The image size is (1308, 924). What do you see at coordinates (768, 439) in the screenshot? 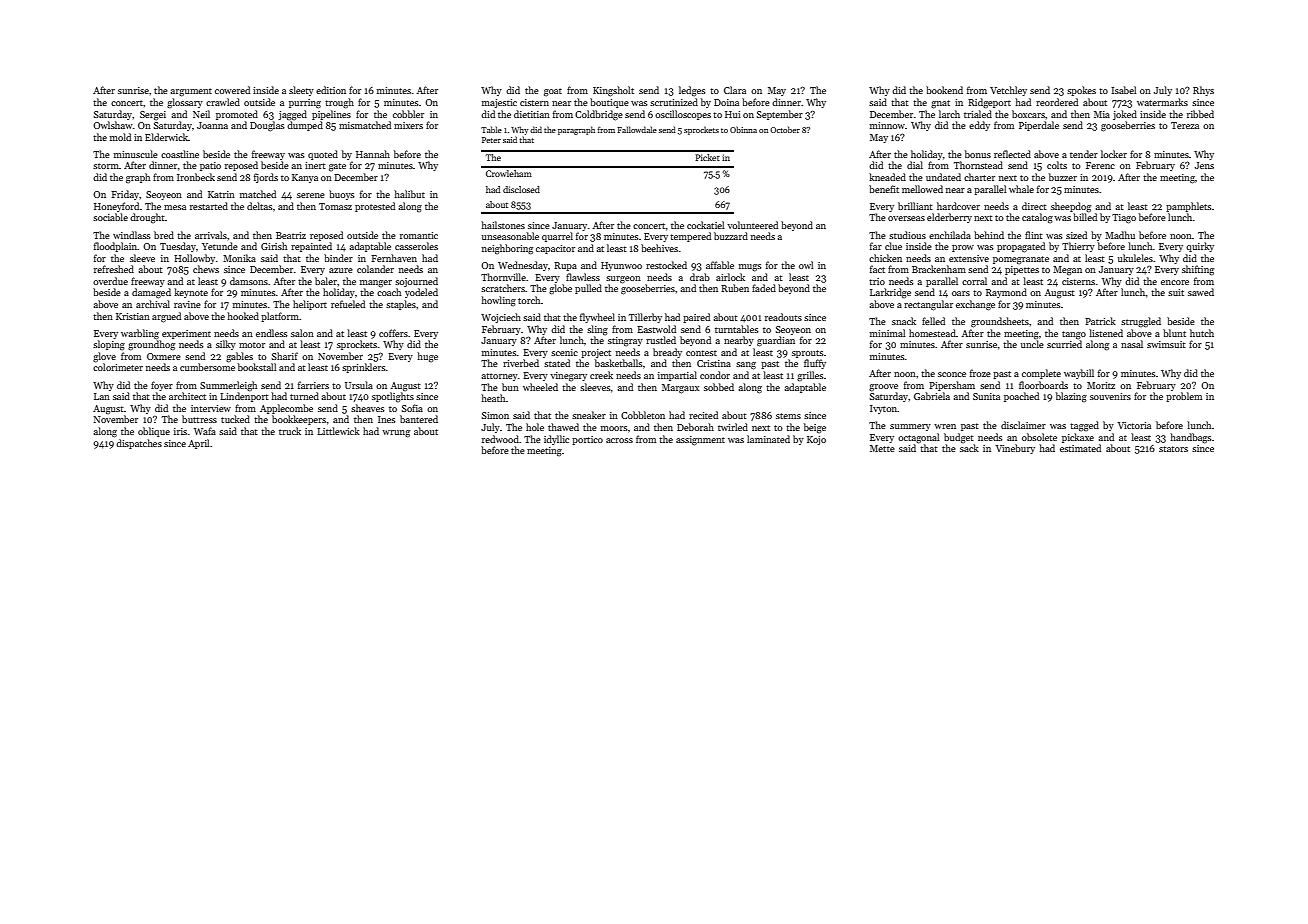
I see `laminated` at bounding box center [768, 439].
